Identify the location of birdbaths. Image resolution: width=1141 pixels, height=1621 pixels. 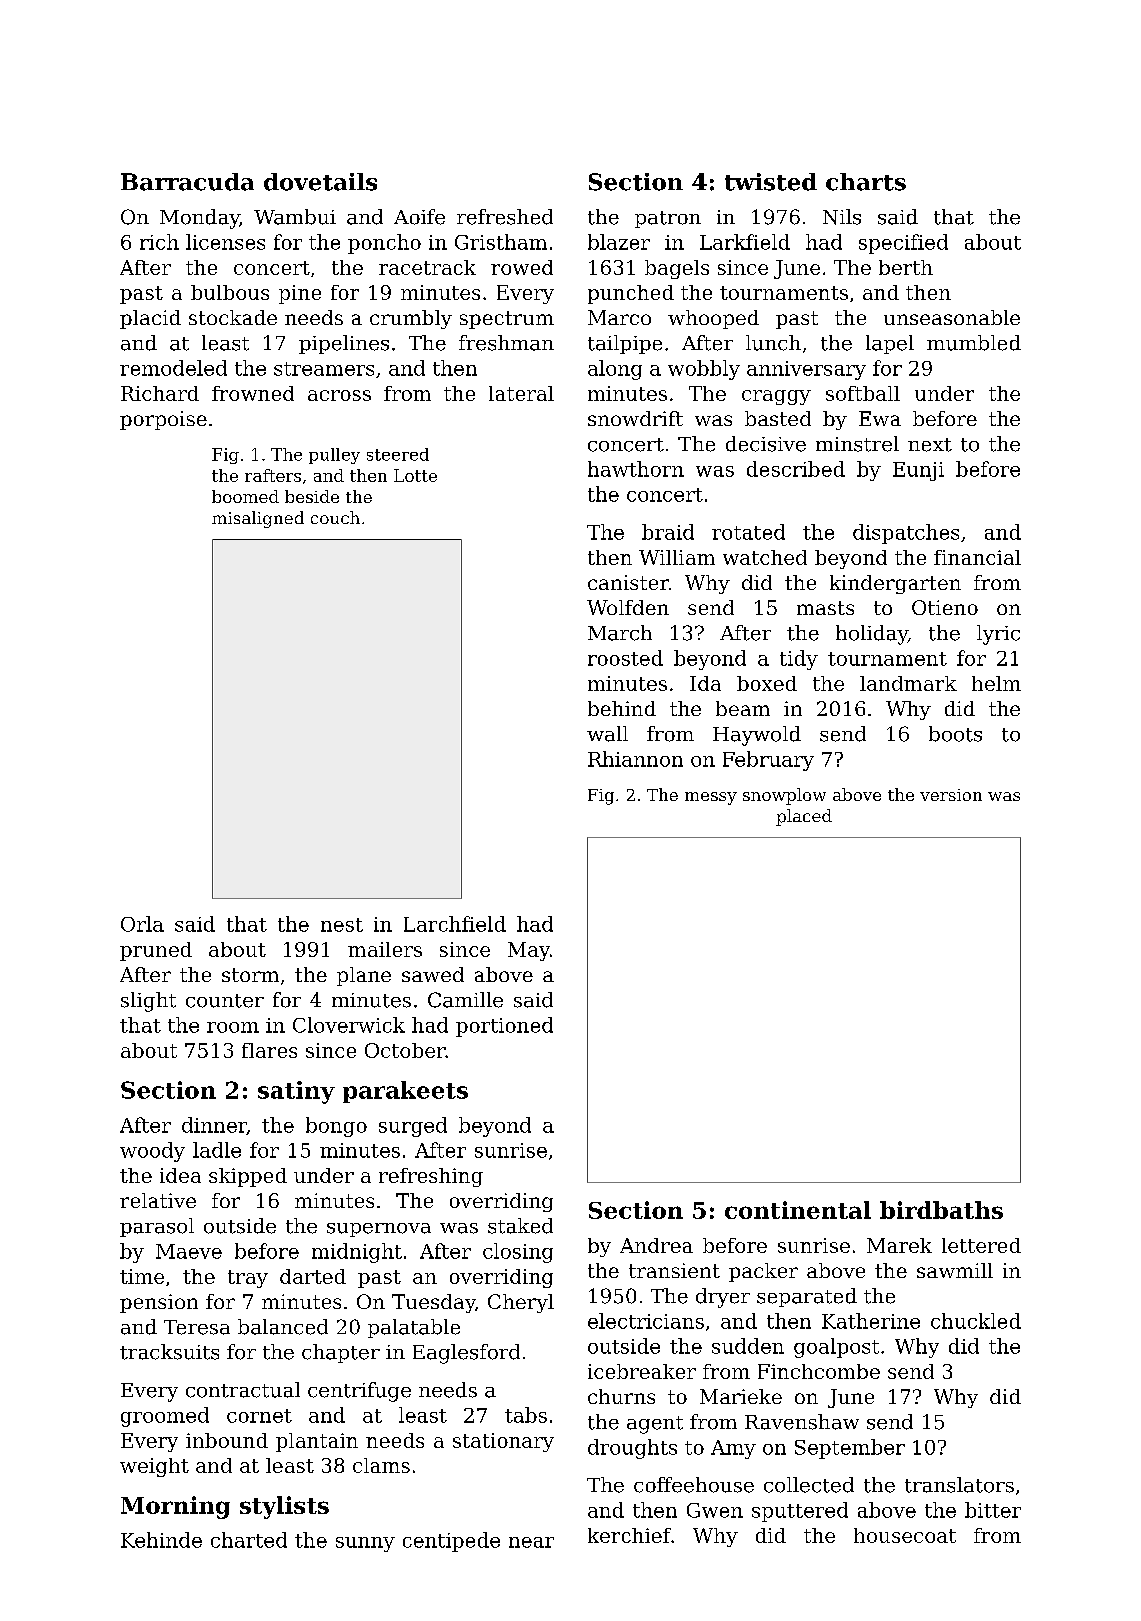
(941, 1210).
